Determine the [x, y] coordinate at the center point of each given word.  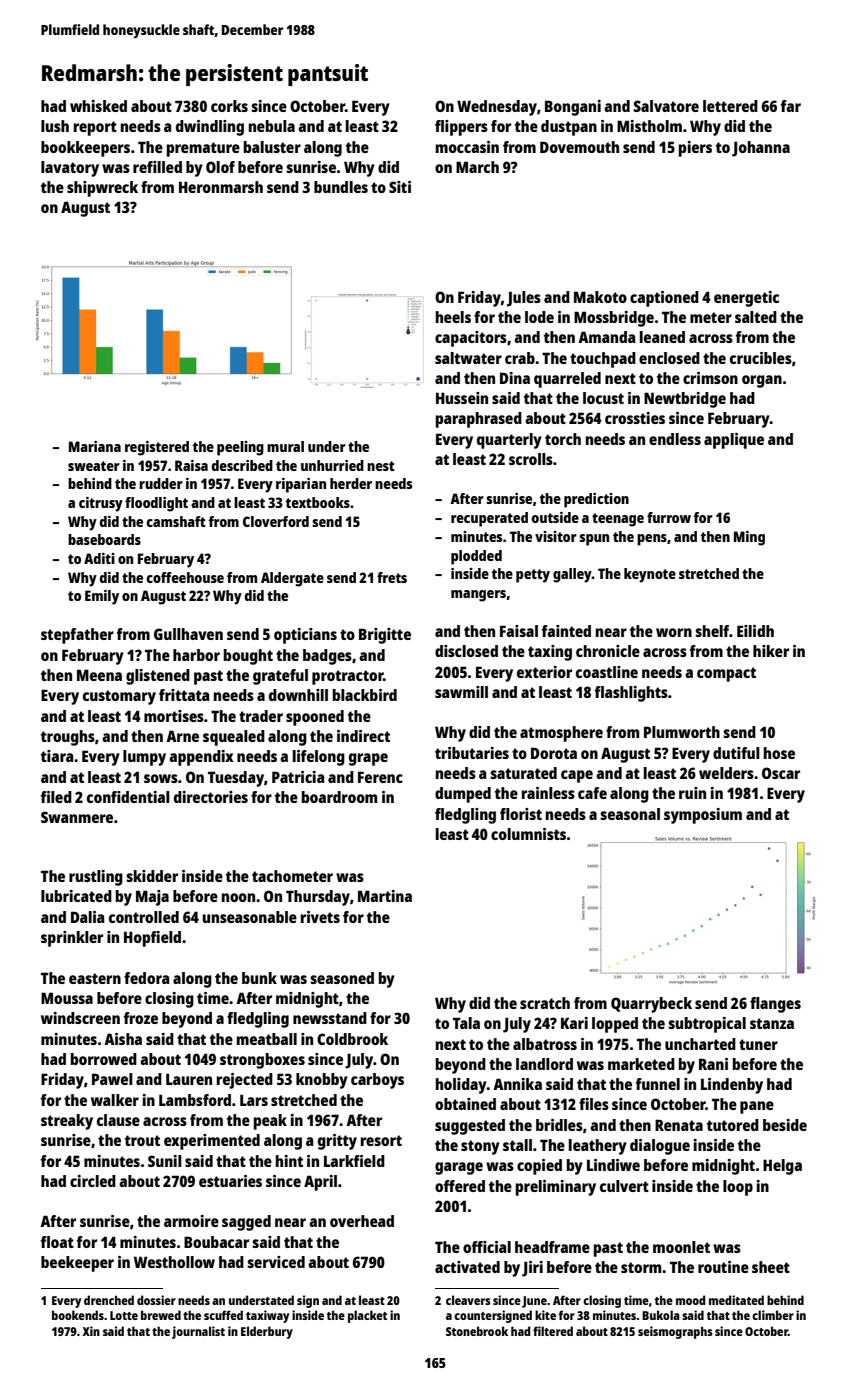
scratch [545, 1003]
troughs [68, 738]
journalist [198, 1332]
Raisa [191, 465]
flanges [775, 1005]
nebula [272, 126]
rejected [245, 1081]
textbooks [318, 502]
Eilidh [755, 631]
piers [695, 149]
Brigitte [385, 636]
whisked [98, 106]
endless [675, 439]
